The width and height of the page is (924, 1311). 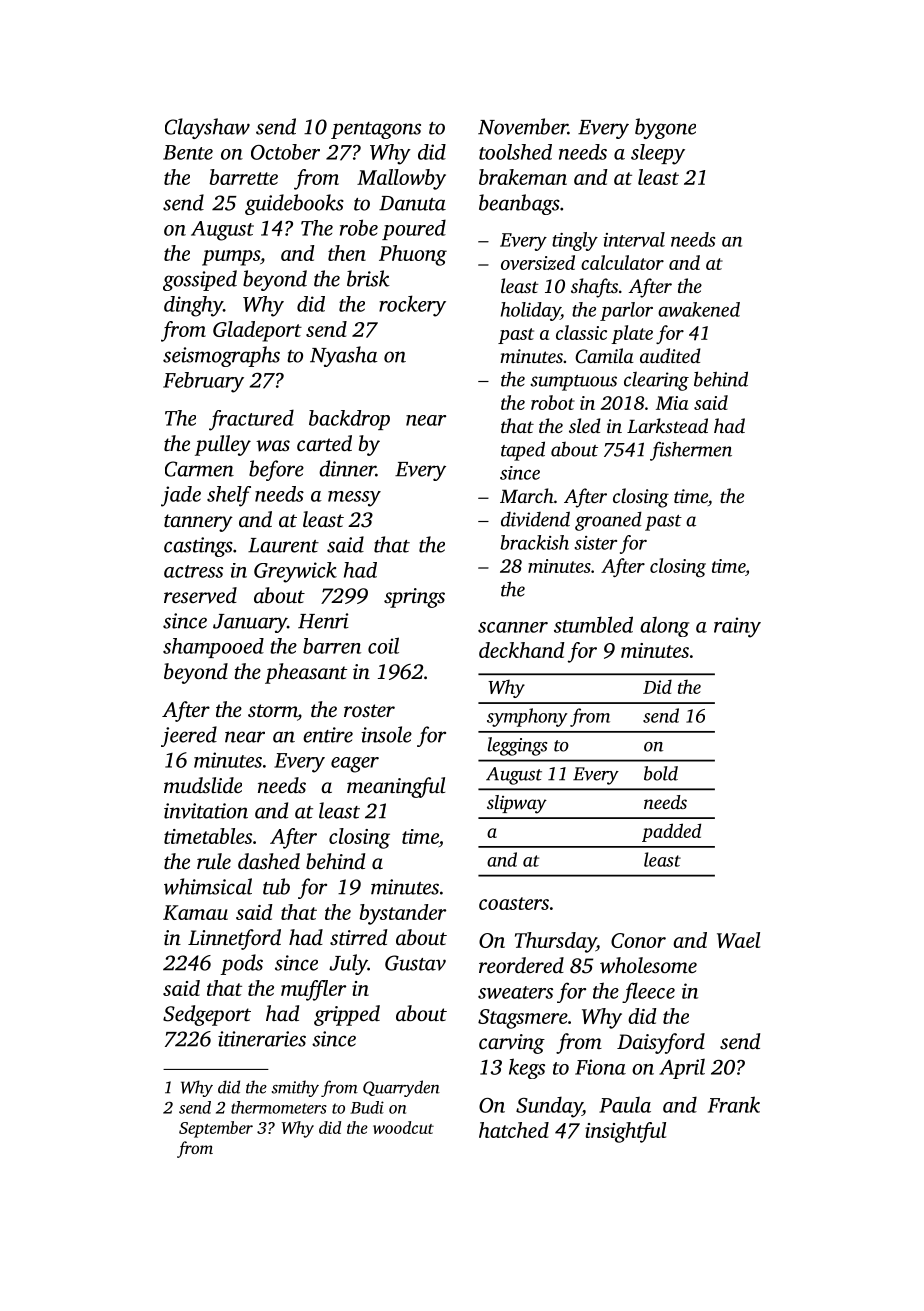 What do you see at coordinates (344, 356) in the page?
I see `Nyasha` at bounding box center [344, 356].
